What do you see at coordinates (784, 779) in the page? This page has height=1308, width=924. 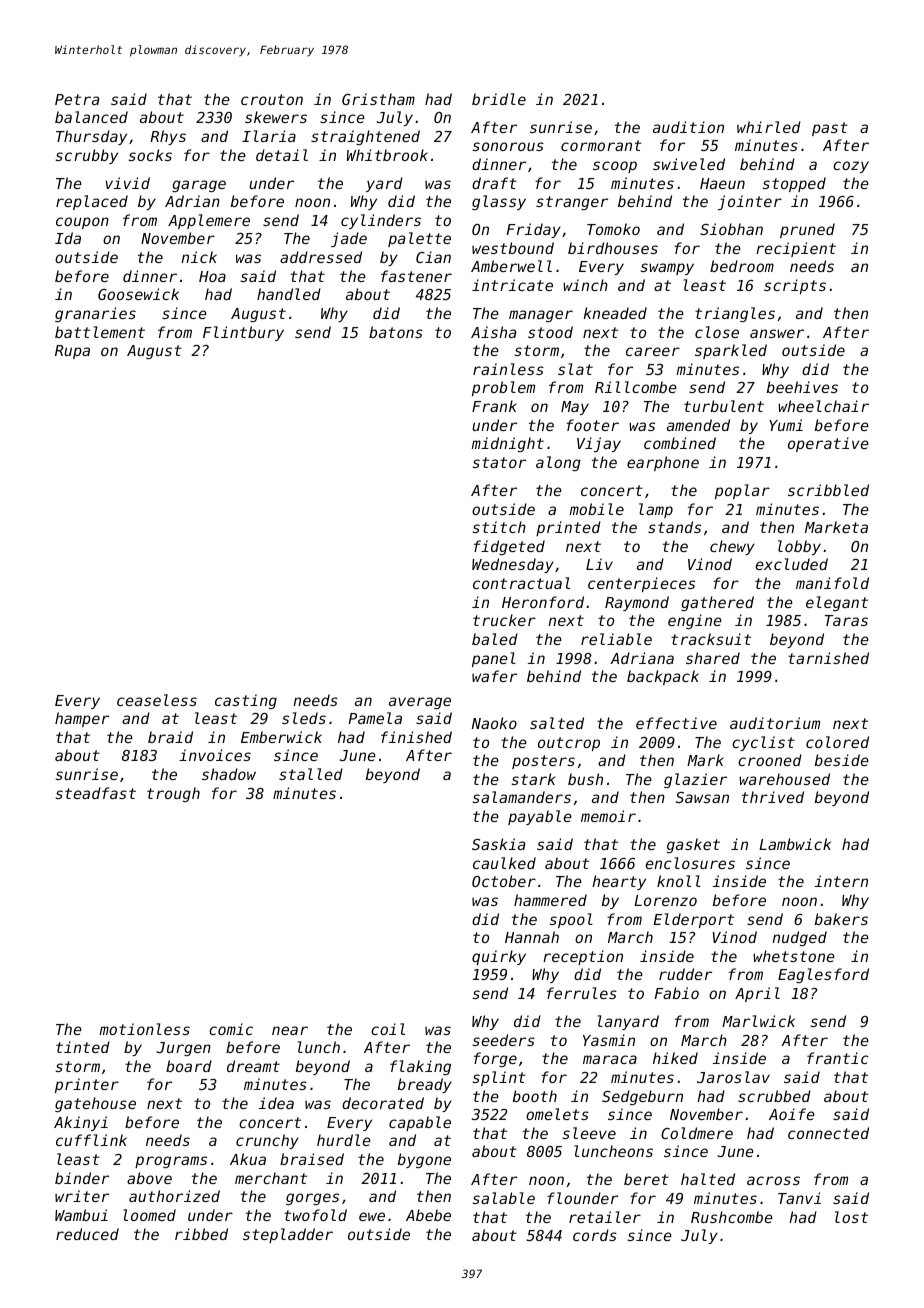 I see `warehoused` at bounding box center [784, 779].
